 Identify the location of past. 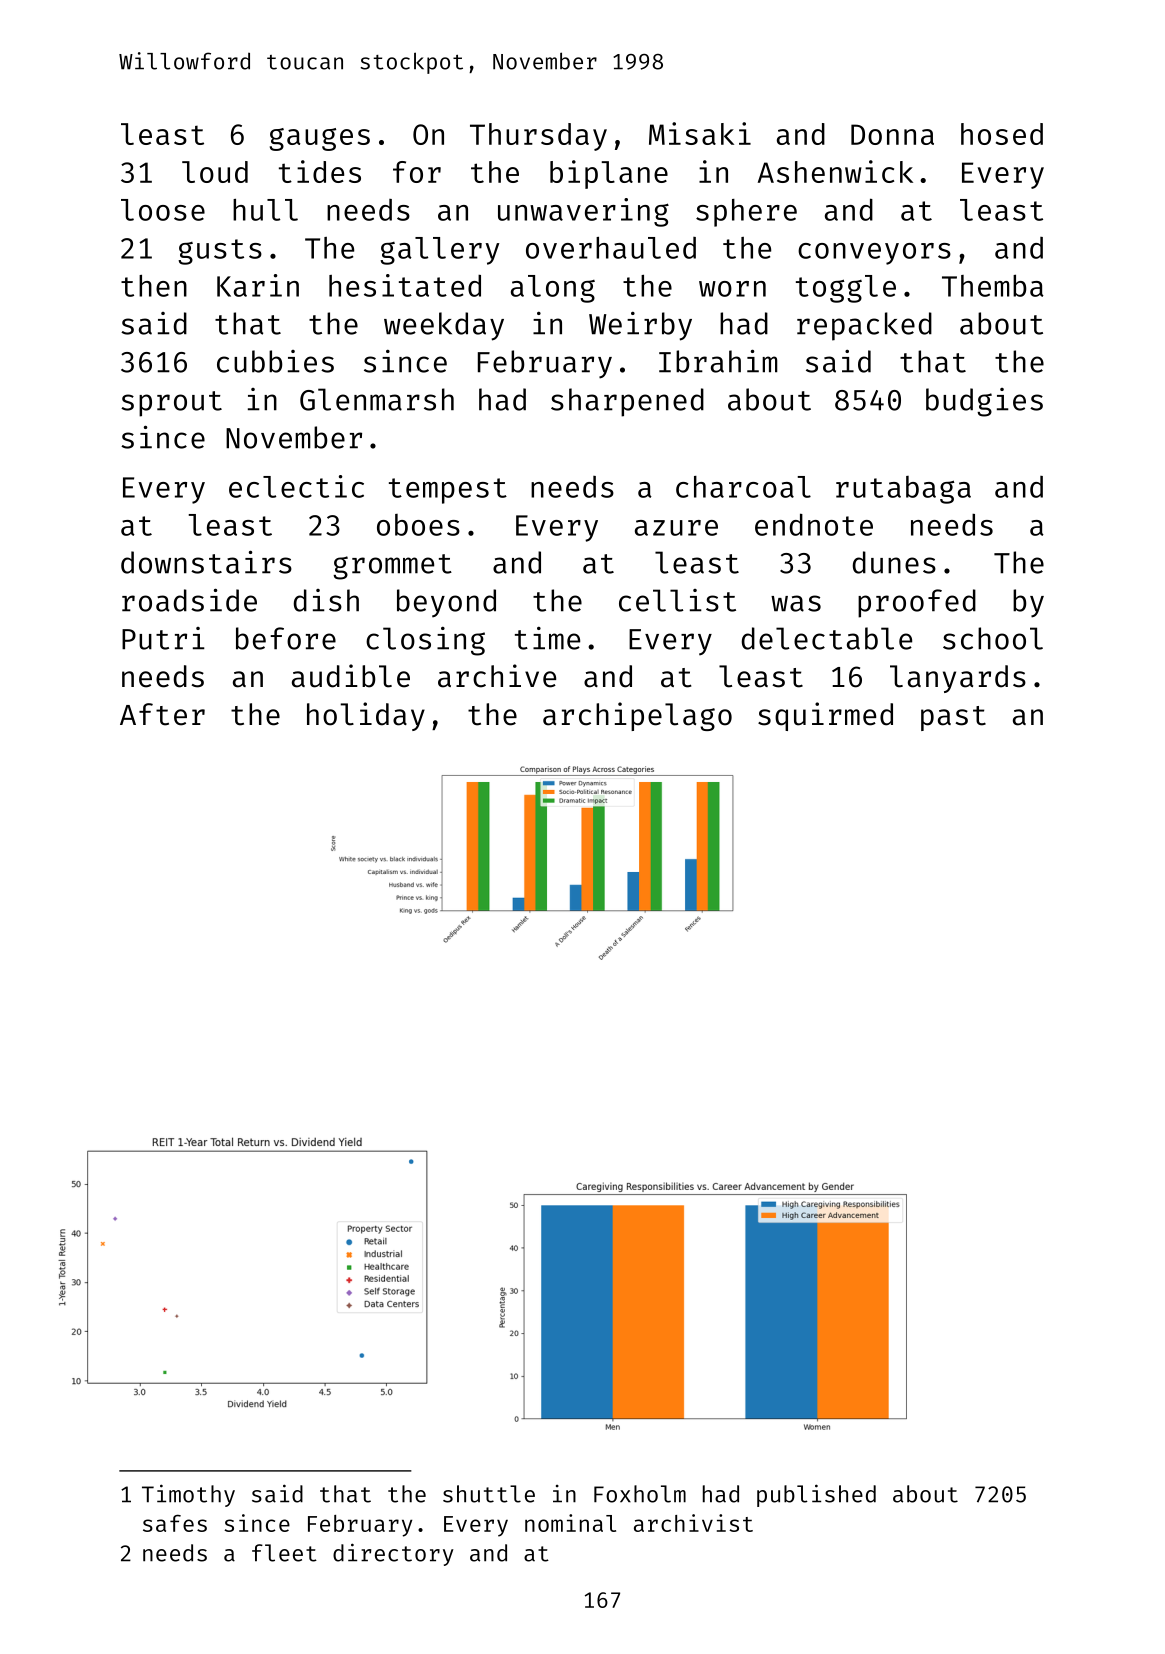
(953, 718).
